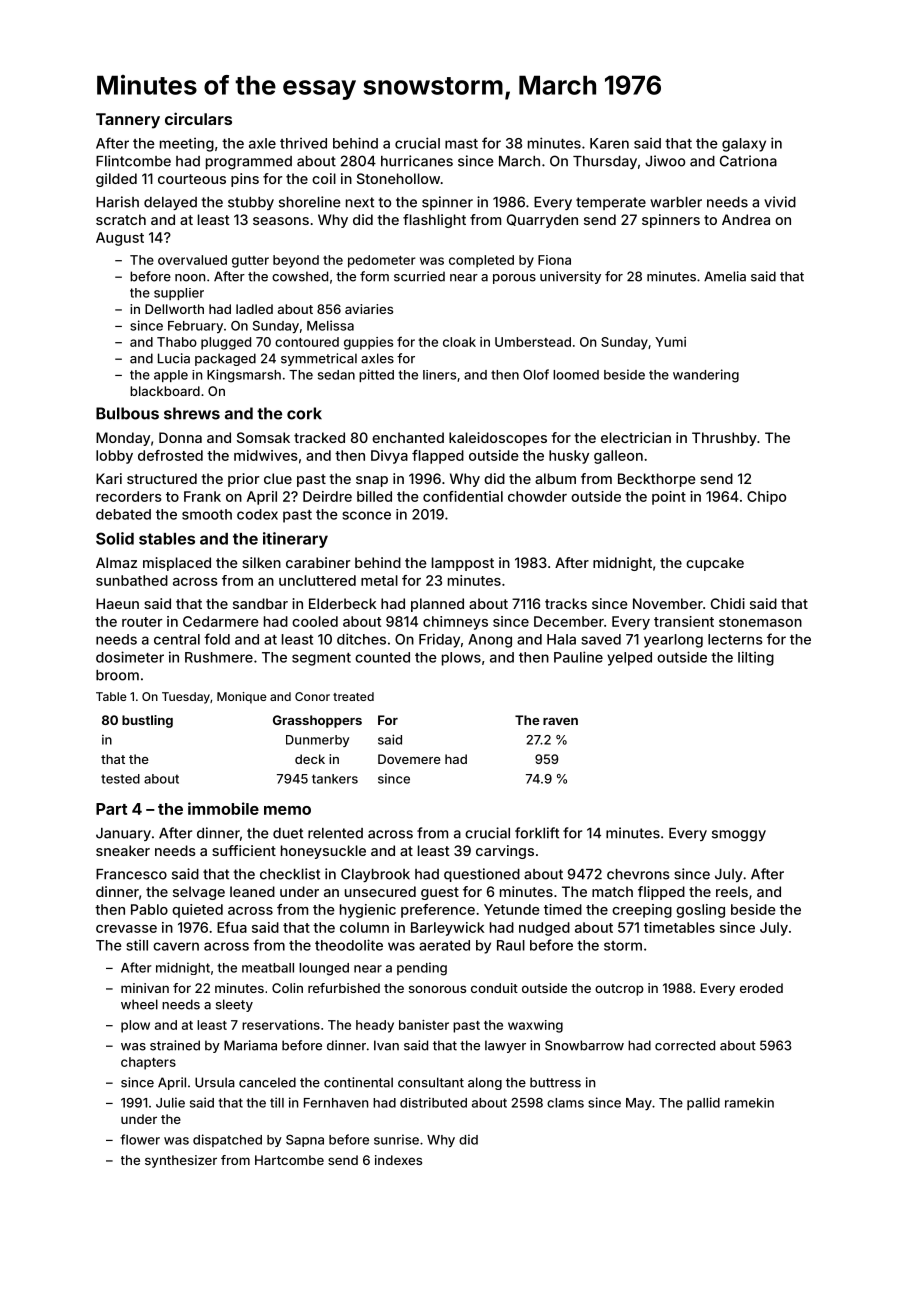 The height and width of the screenshot is (1316, 908). Describe the element at coordinates (424, 1025) in the screenshot. I see `banister` at that location.
